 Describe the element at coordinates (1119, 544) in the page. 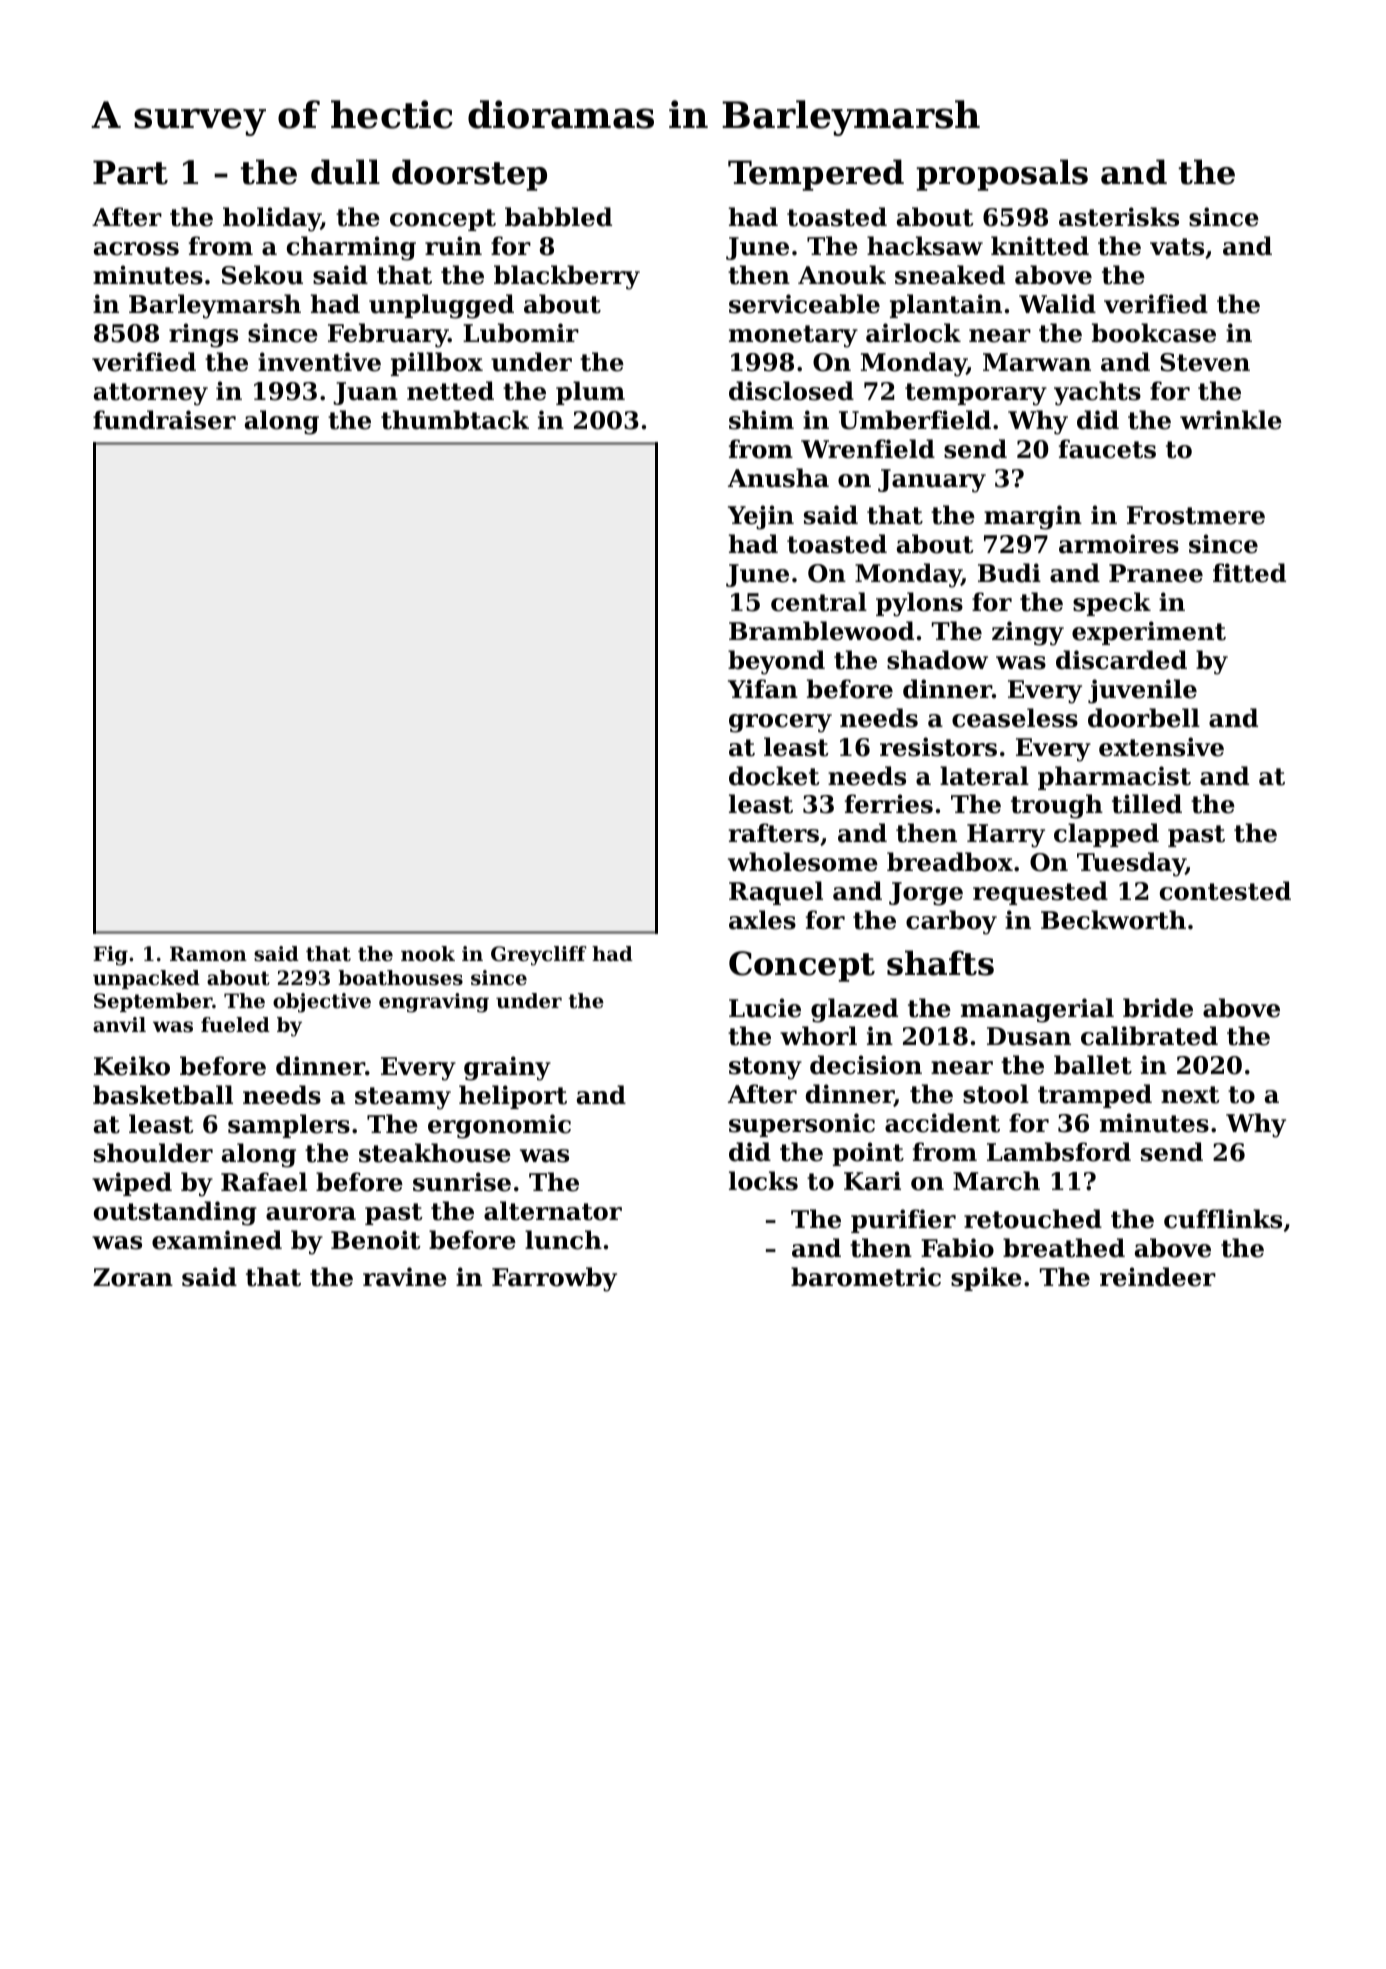

I see `armoires` at that location.
